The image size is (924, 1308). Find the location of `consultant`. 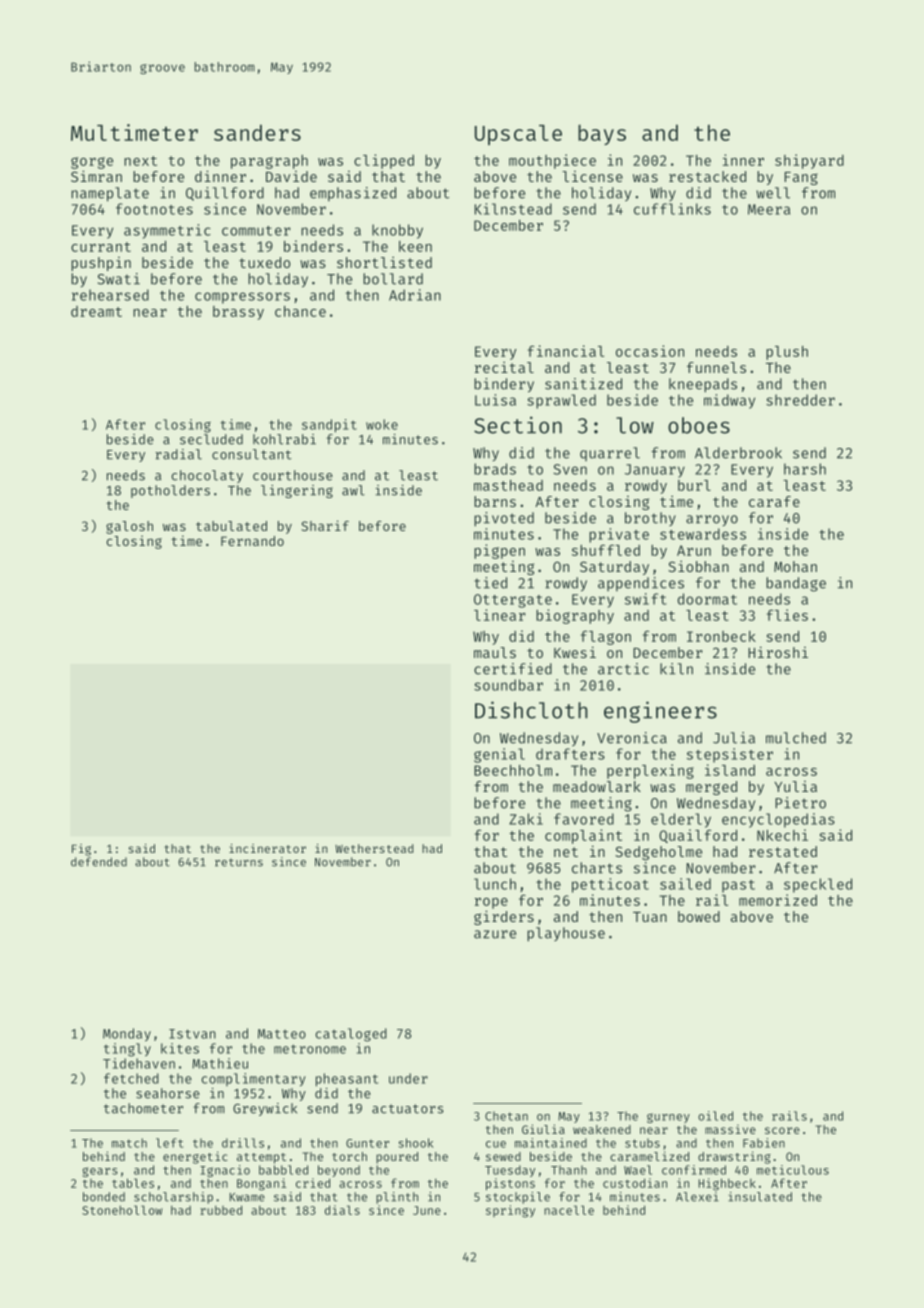

consultant is located at coordinates (252, 454).
